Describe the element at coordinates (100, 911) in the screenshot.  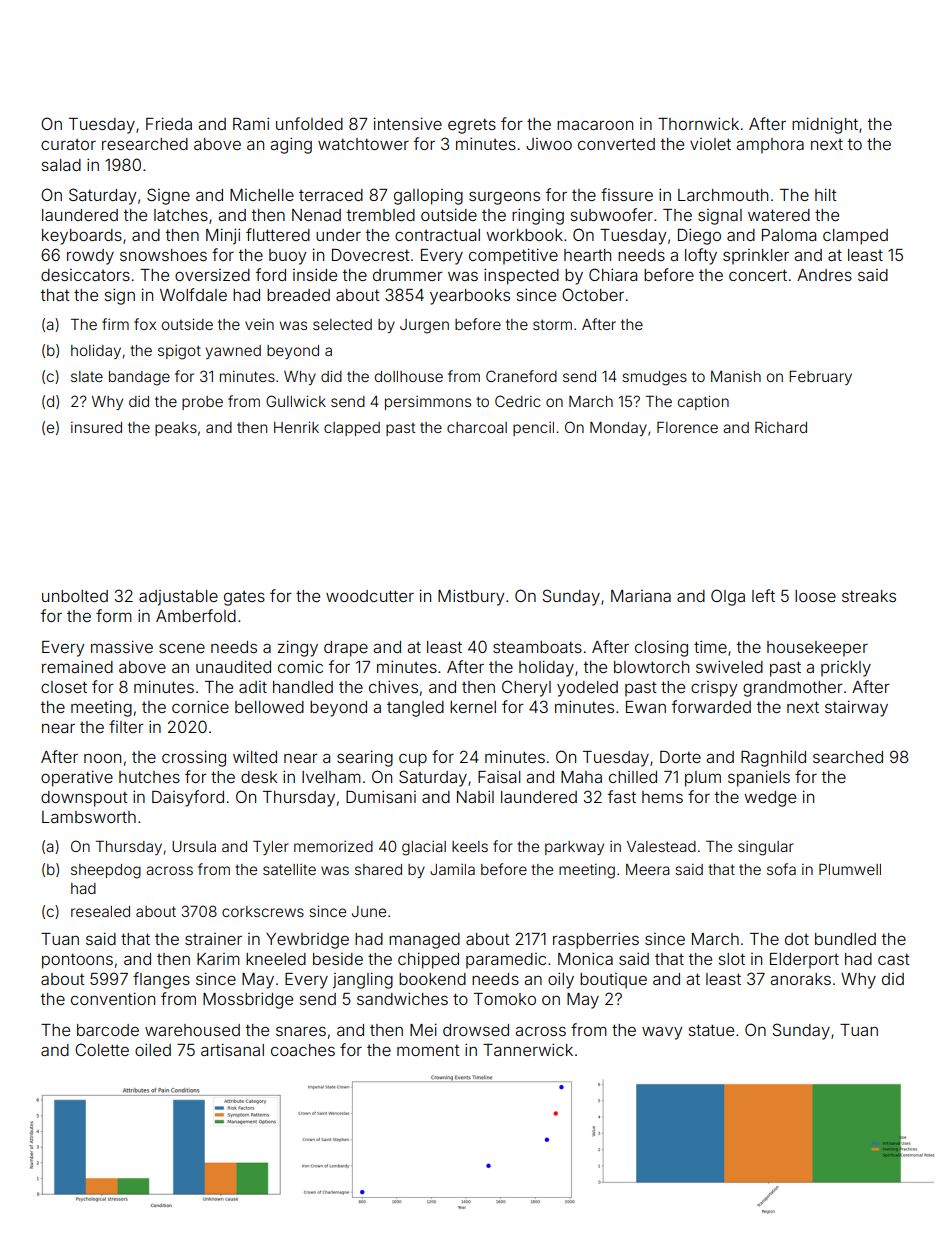
I see `resealed` at that location.
